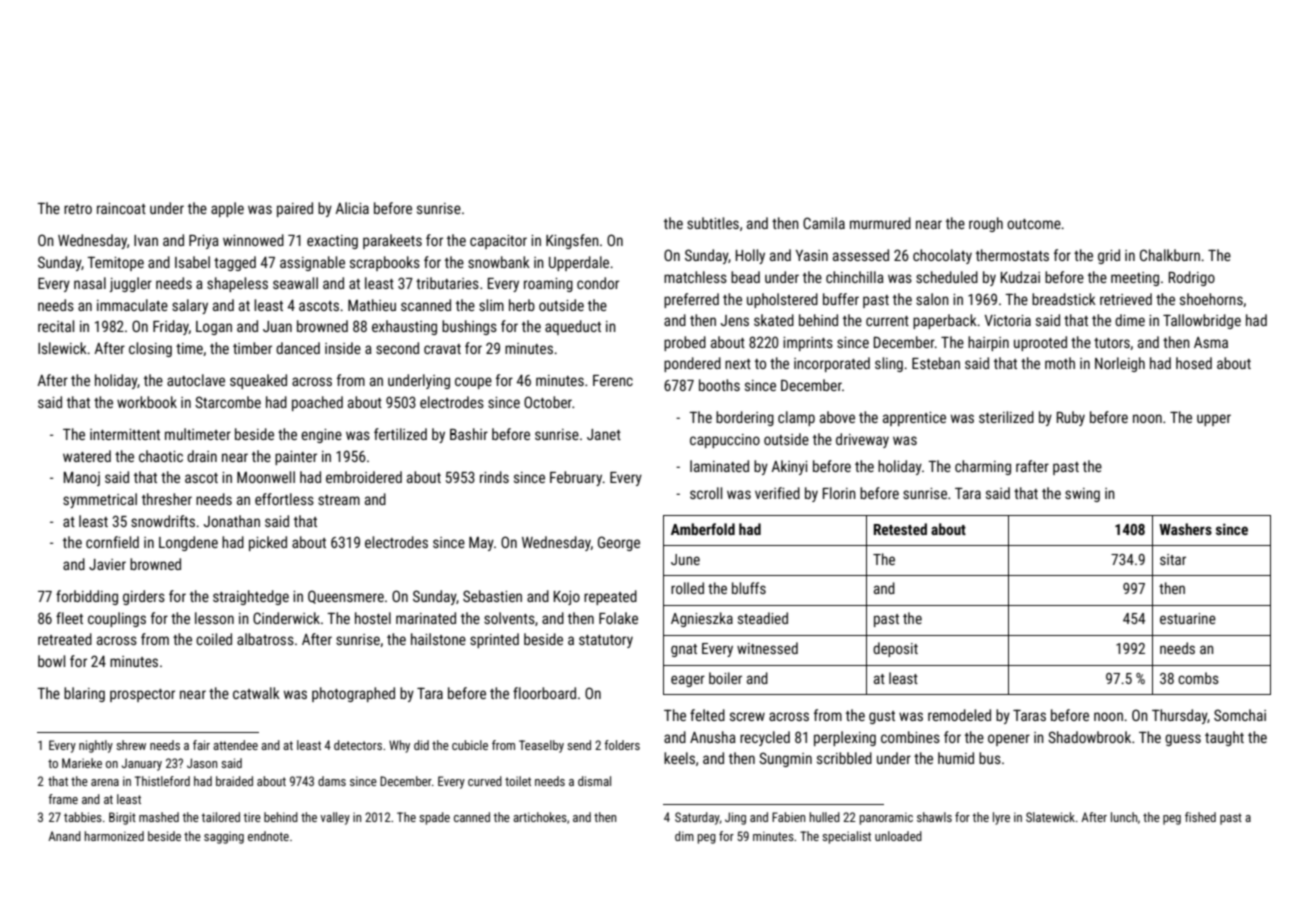 The height and width of the page is (924, 1308). Describe the element at coordinates (252, 817) in the page. I see `tire` at that location.
